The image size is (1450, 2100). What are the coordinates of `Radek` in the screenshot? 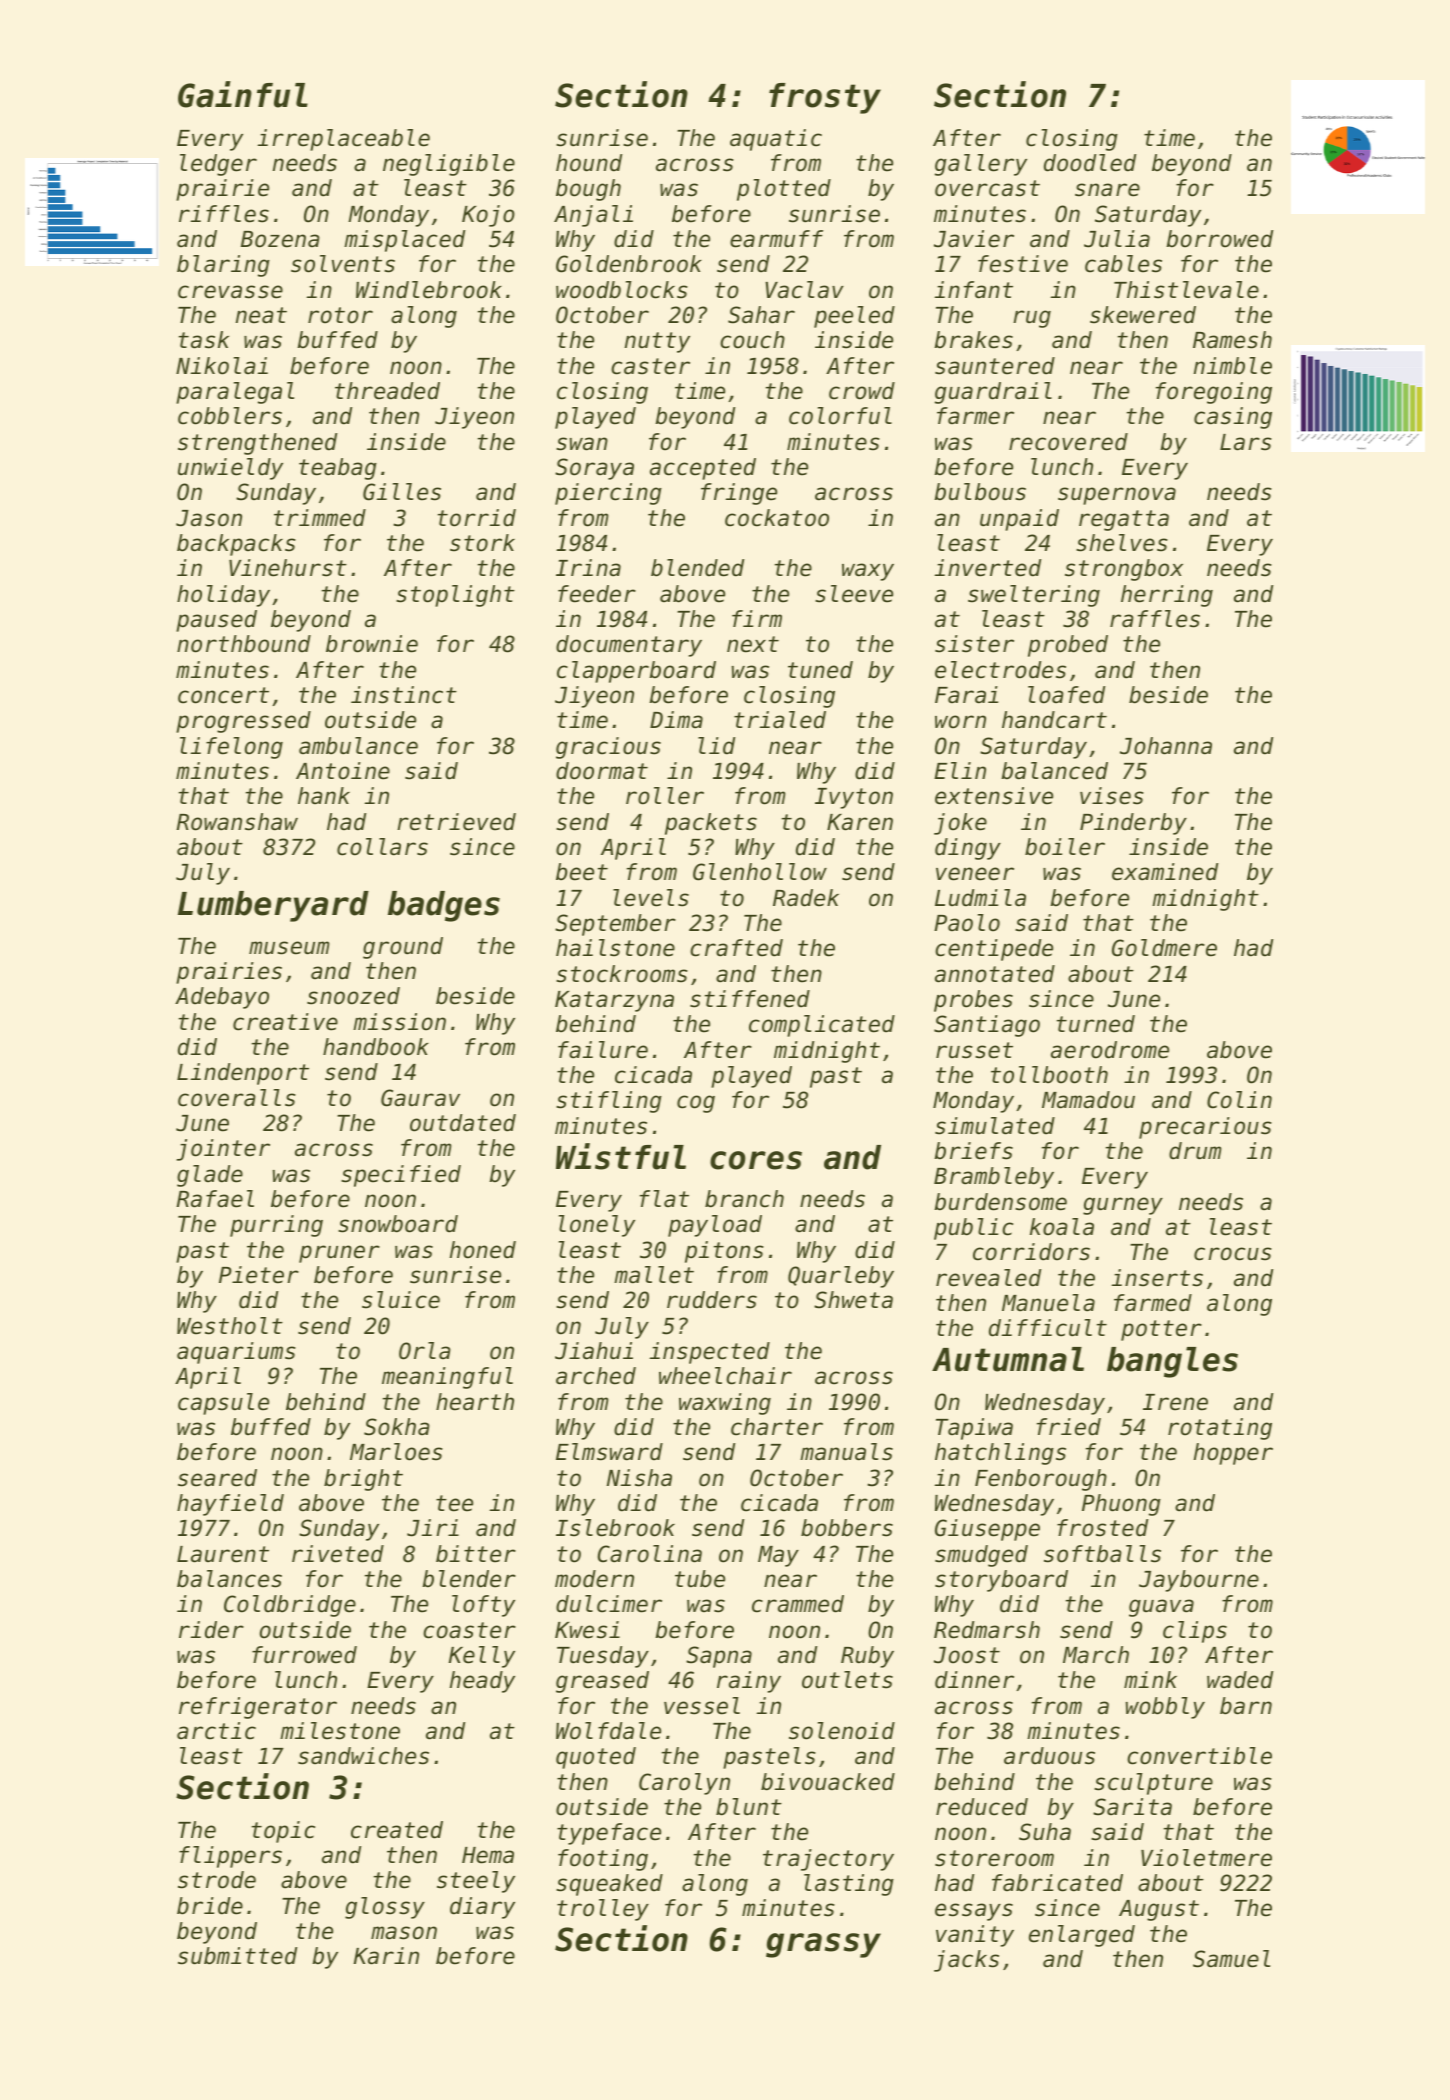 It's located at (806, 898).
